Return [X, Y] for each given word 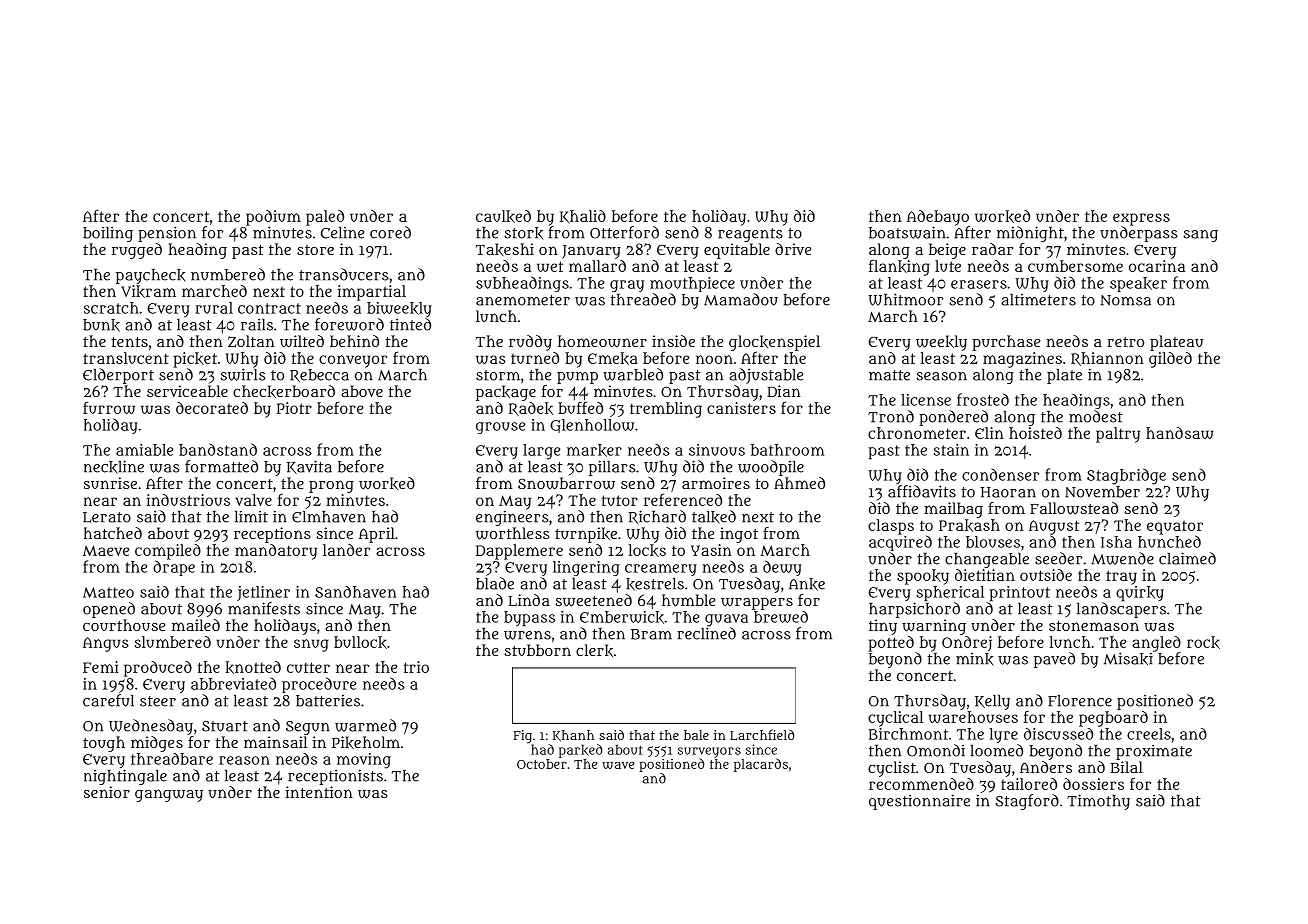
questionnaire [919, 802]
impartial [371, 293]
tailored [1029, 784]
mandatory [276, 552]
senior [107, 792]
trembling [666, 410]
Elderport [118, 376]
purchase [1006, 343]
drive [793, 249]
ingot [739, 535]
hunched [1169, 541]
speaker [1138, 284]
